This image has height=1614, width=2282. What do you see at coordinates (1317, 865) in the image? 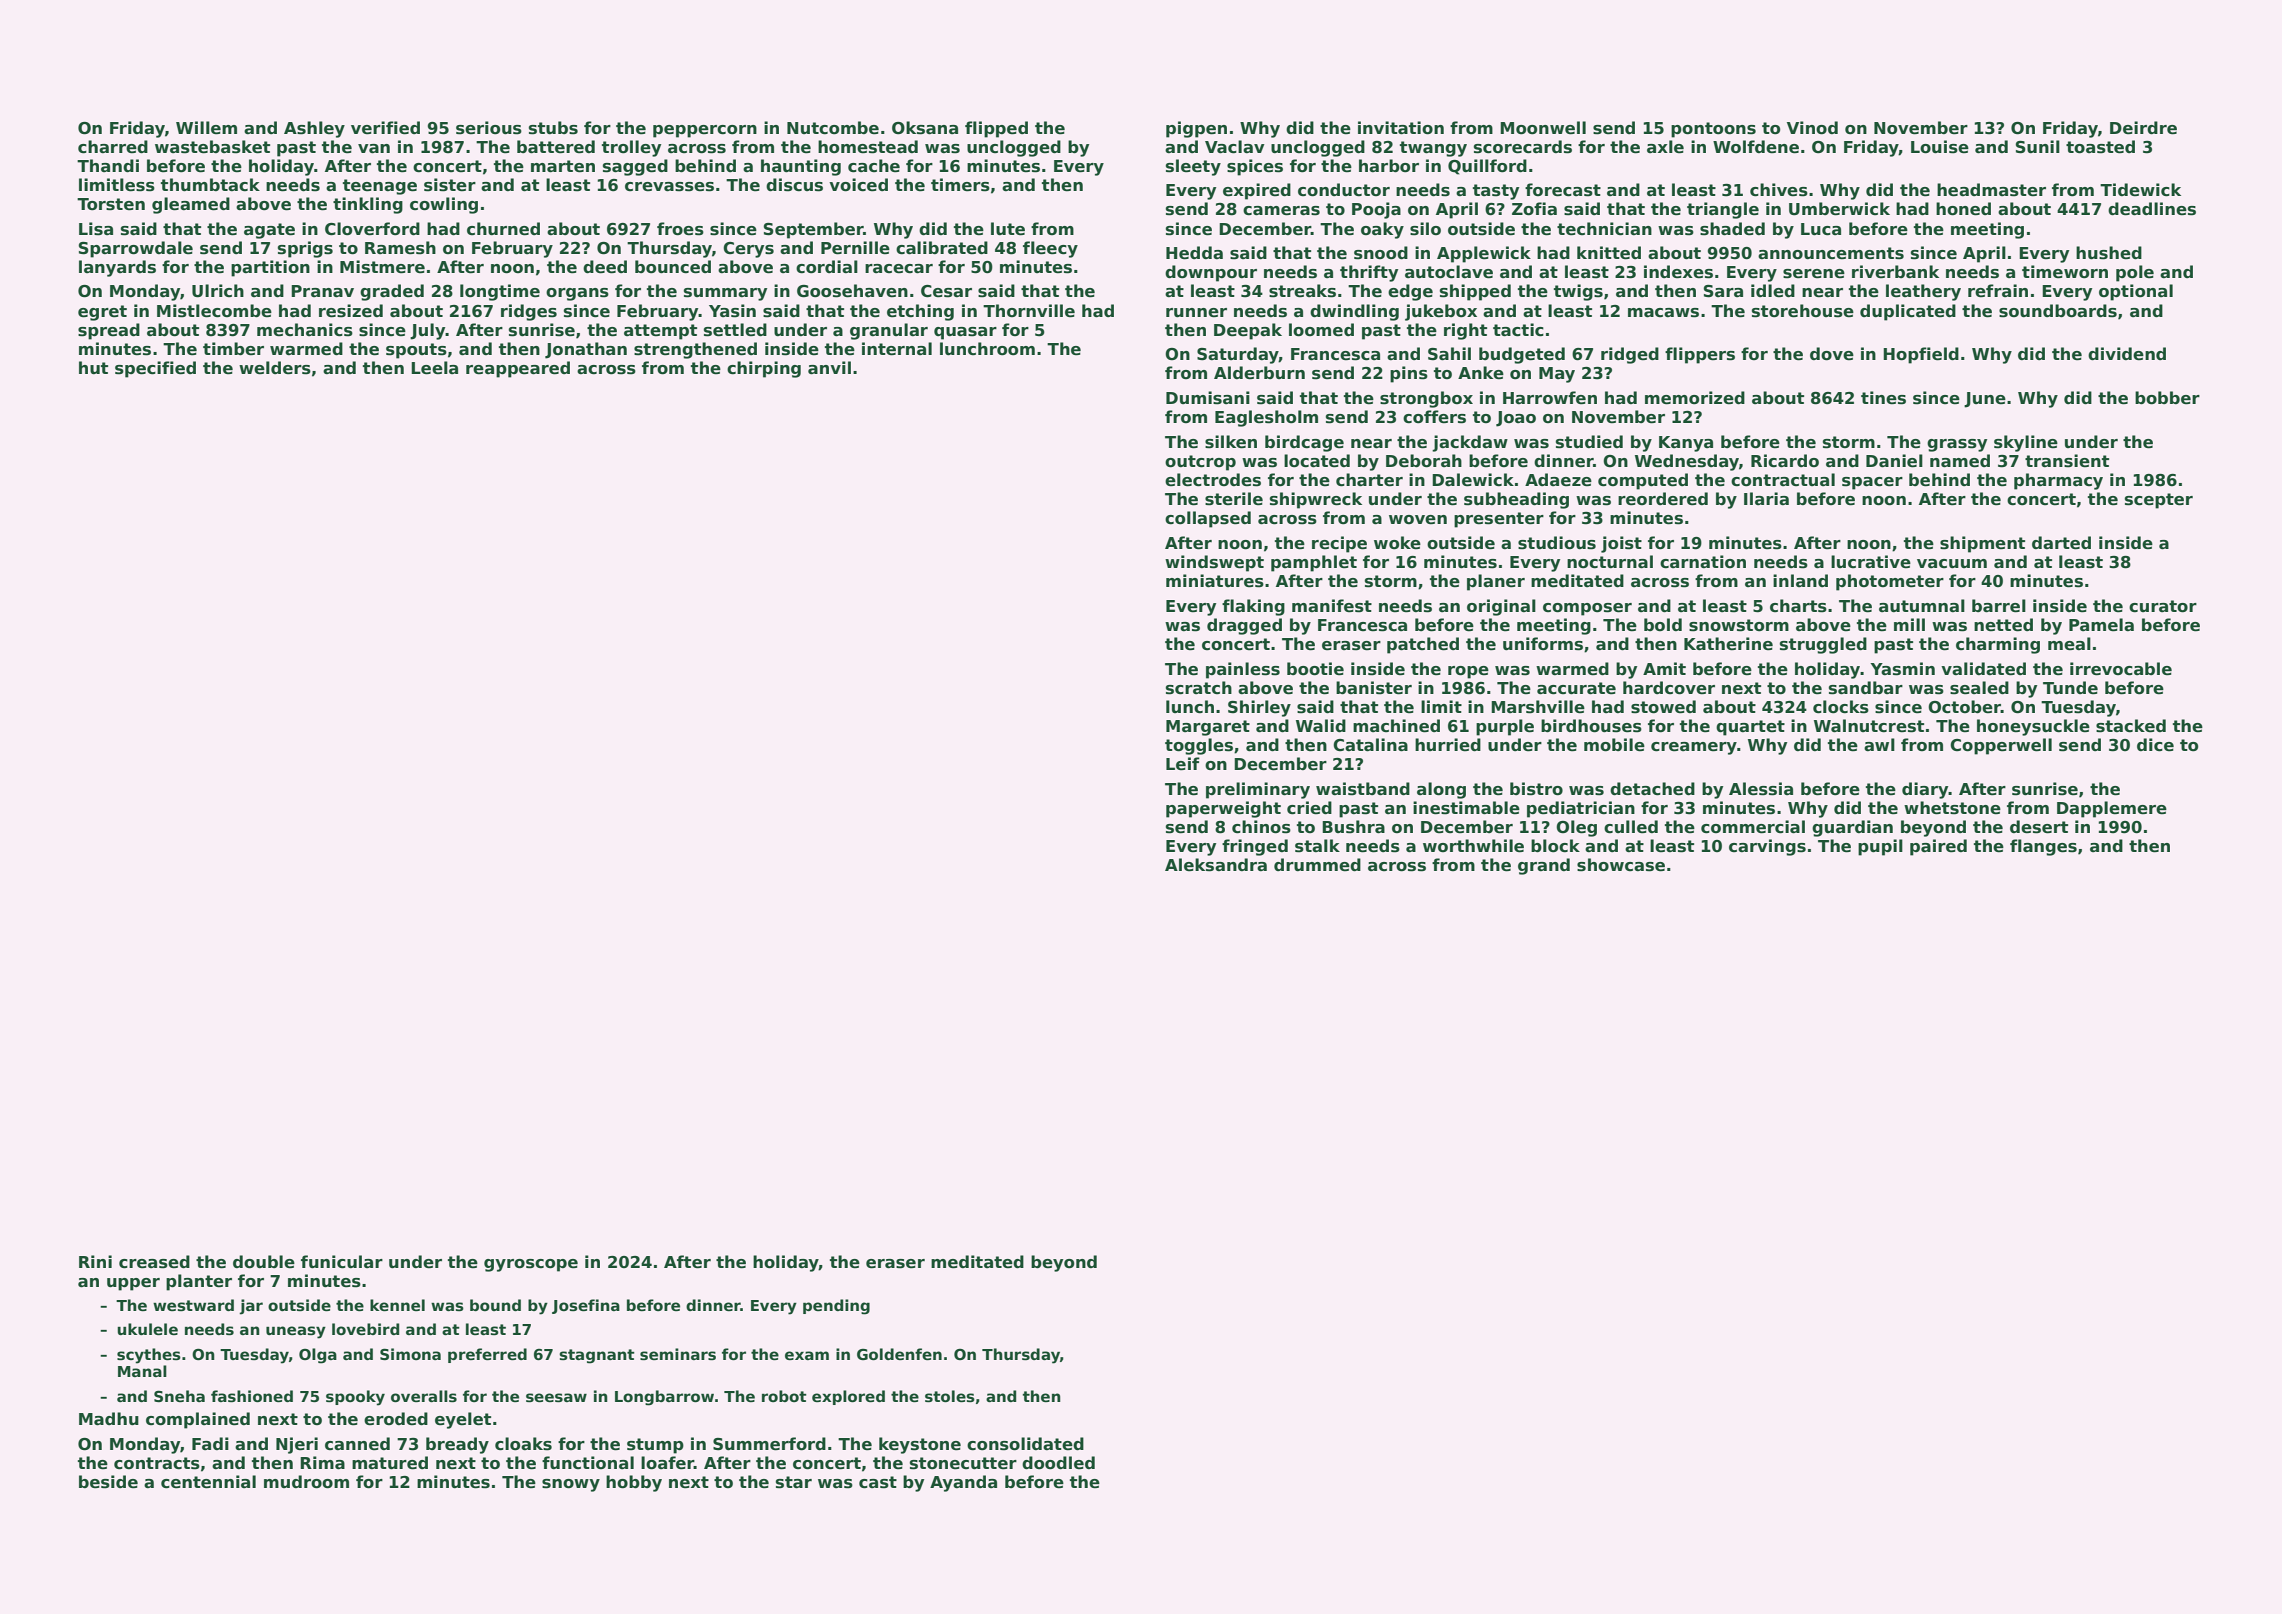
I see `drummed` at bounding box center [1317, 865].
